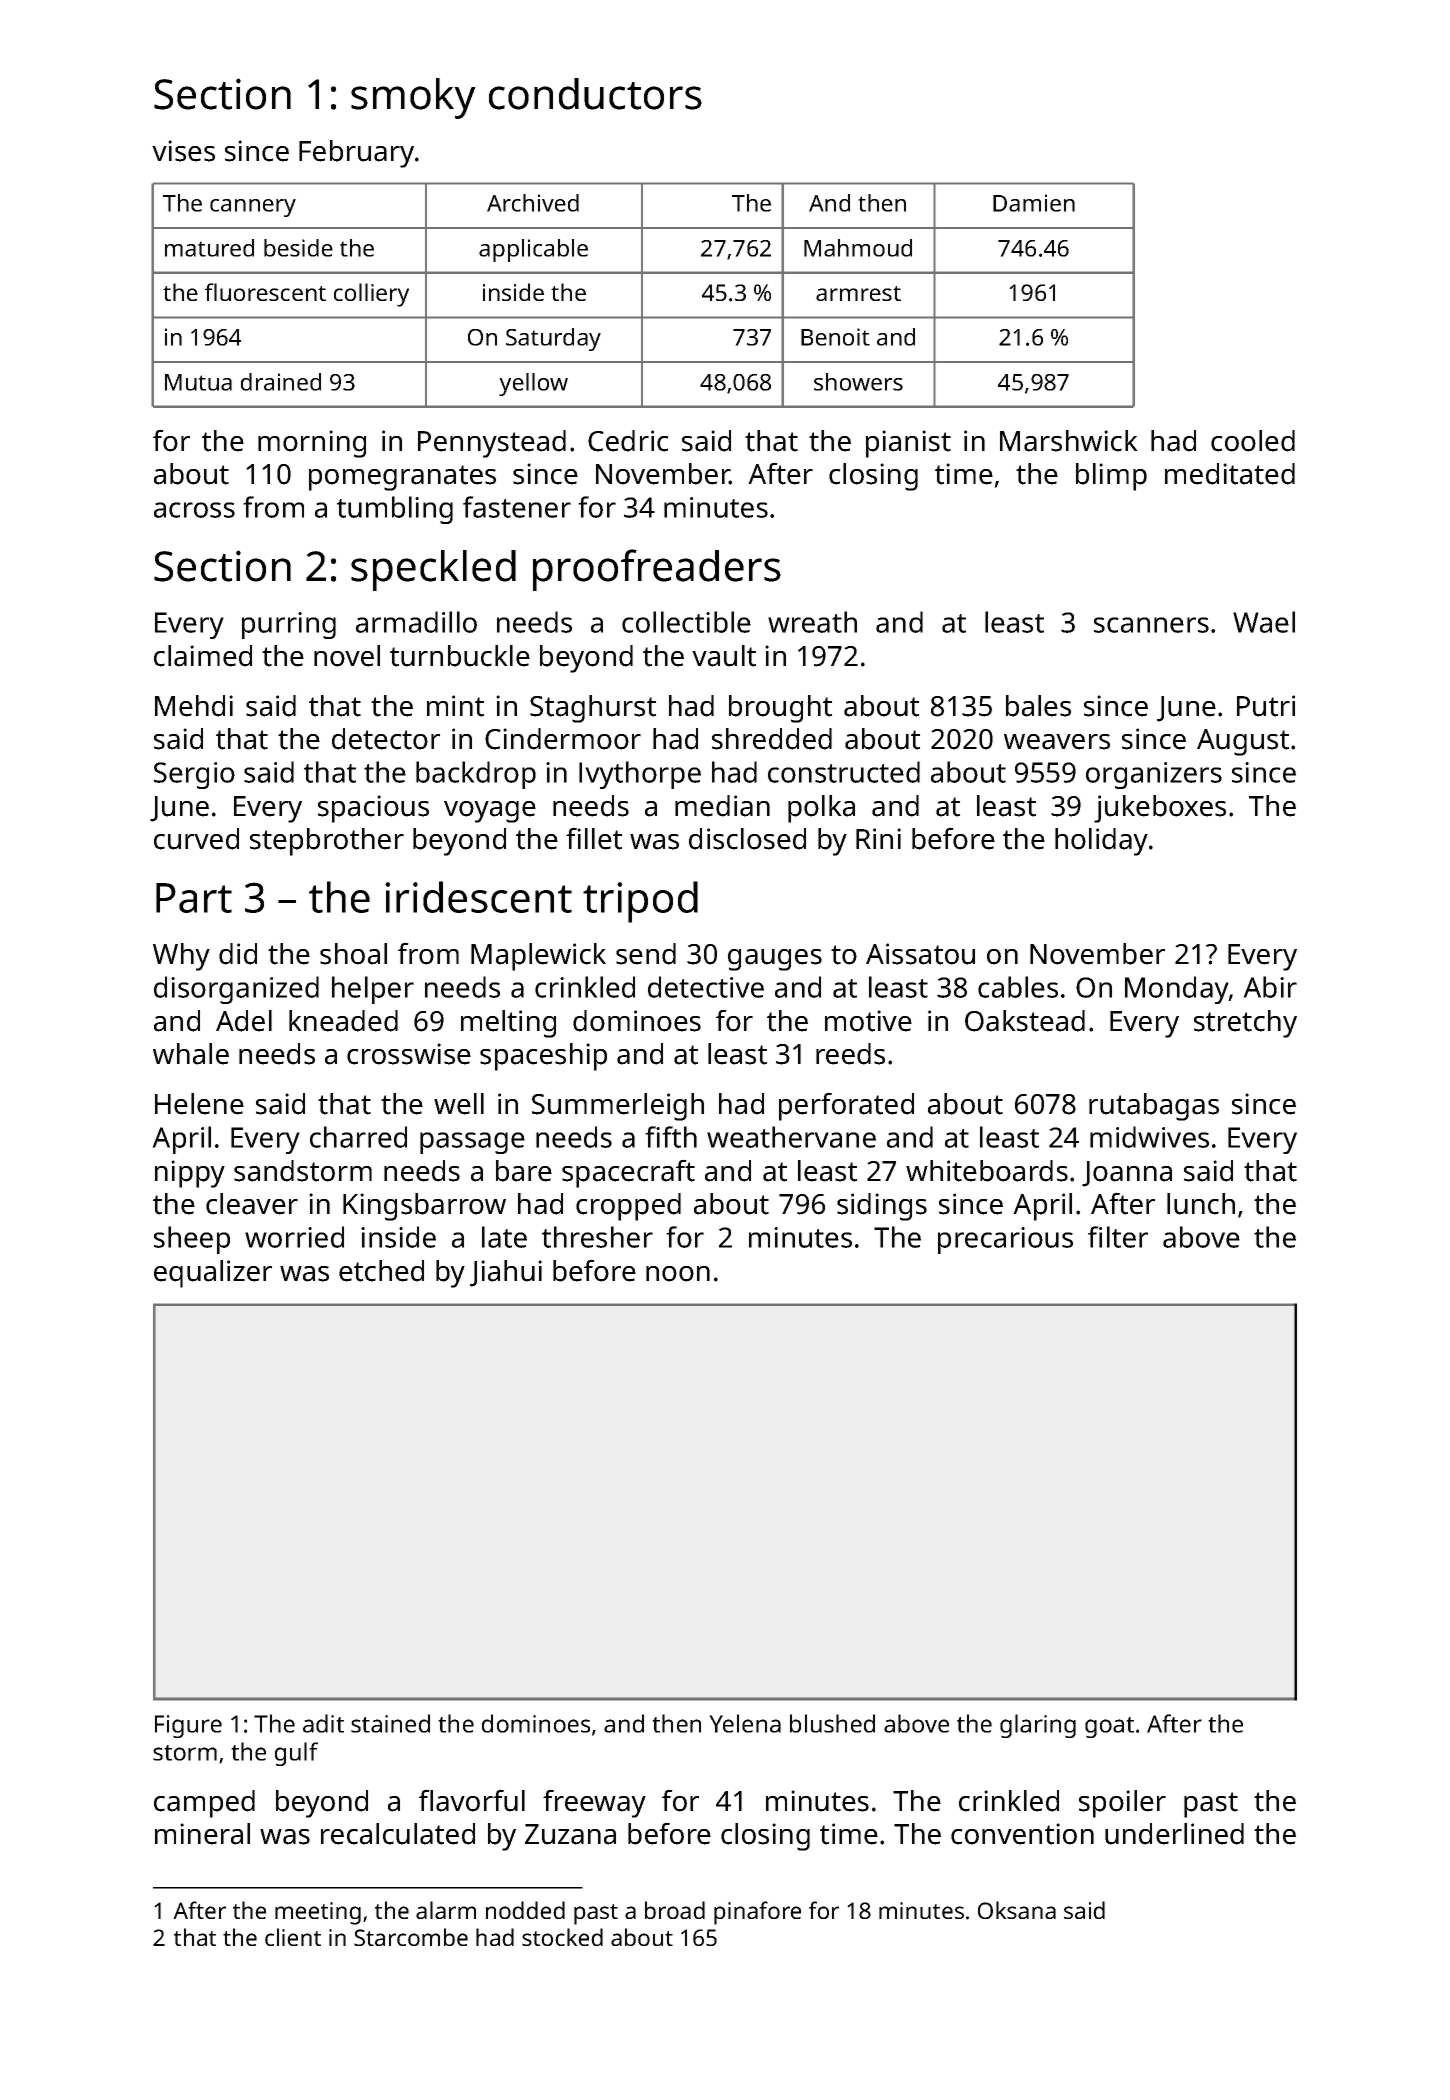 Image resolution: width=1450 pixels, height=2100 pixels. What do you see at coordinates (850, 1054) in the image?
I see `reeds` at bounding box center [850, 1054].
